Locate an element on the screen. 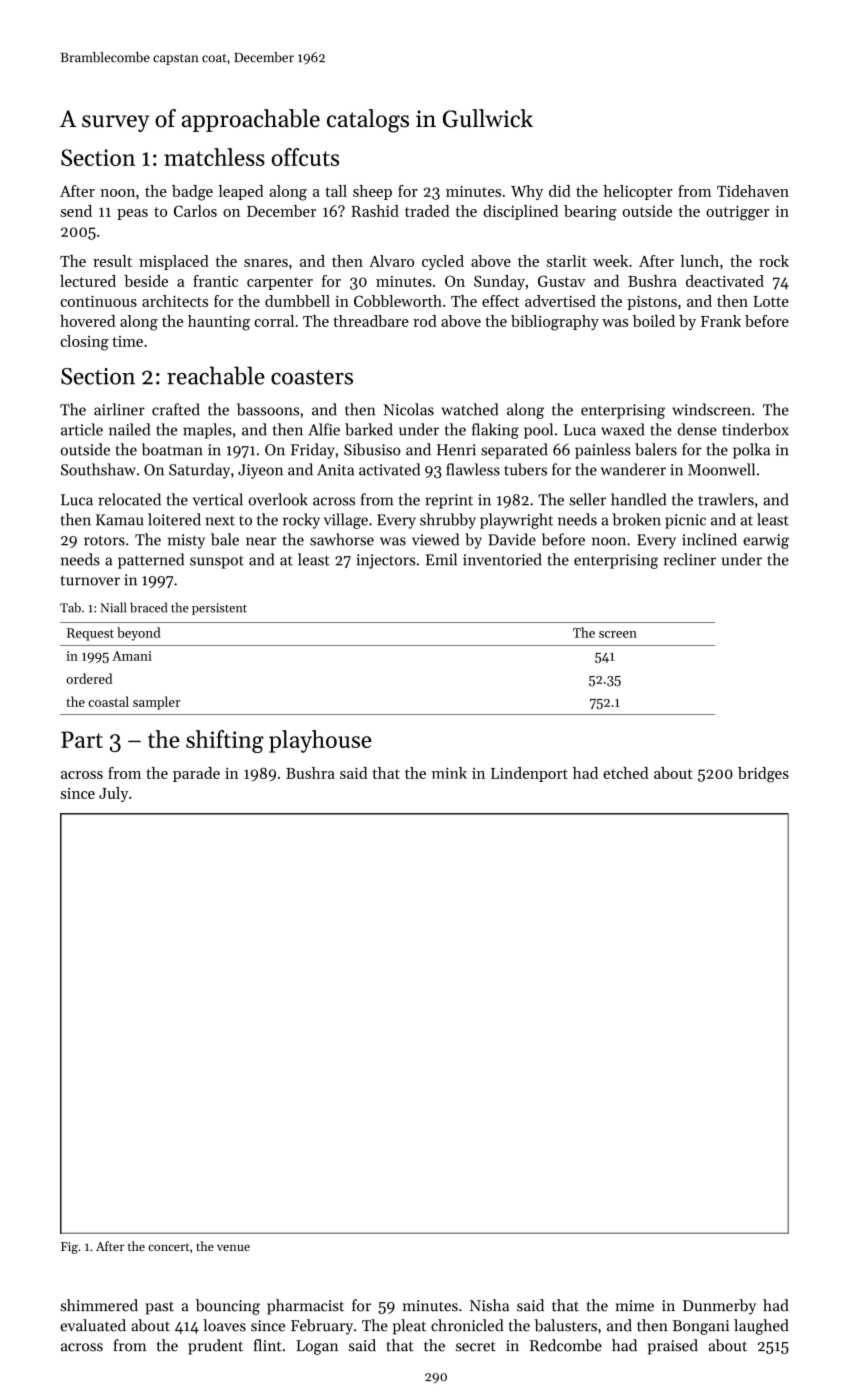  inventoried is located at coordinates (502, 559).
